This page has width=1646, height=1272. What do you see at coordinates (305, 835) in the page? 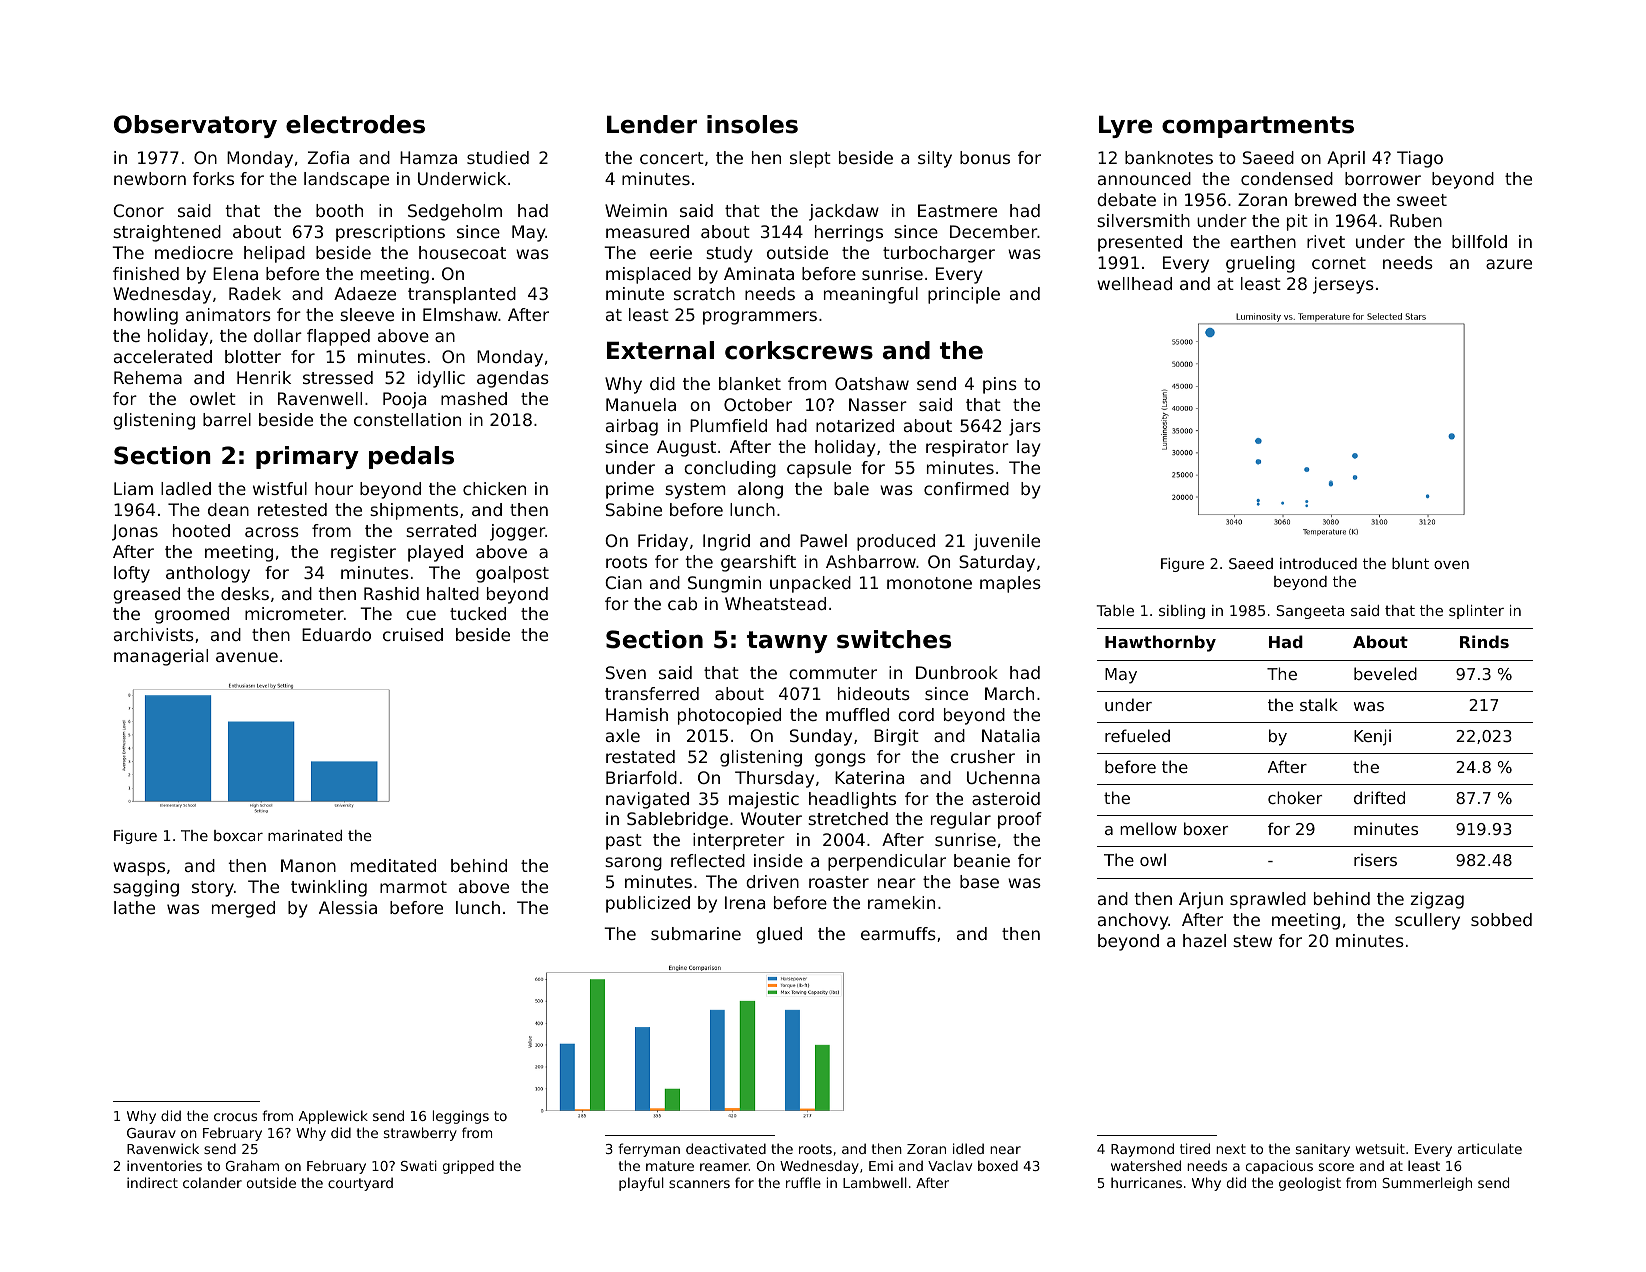
I see `marinated` at bounding box center [305, 835].
